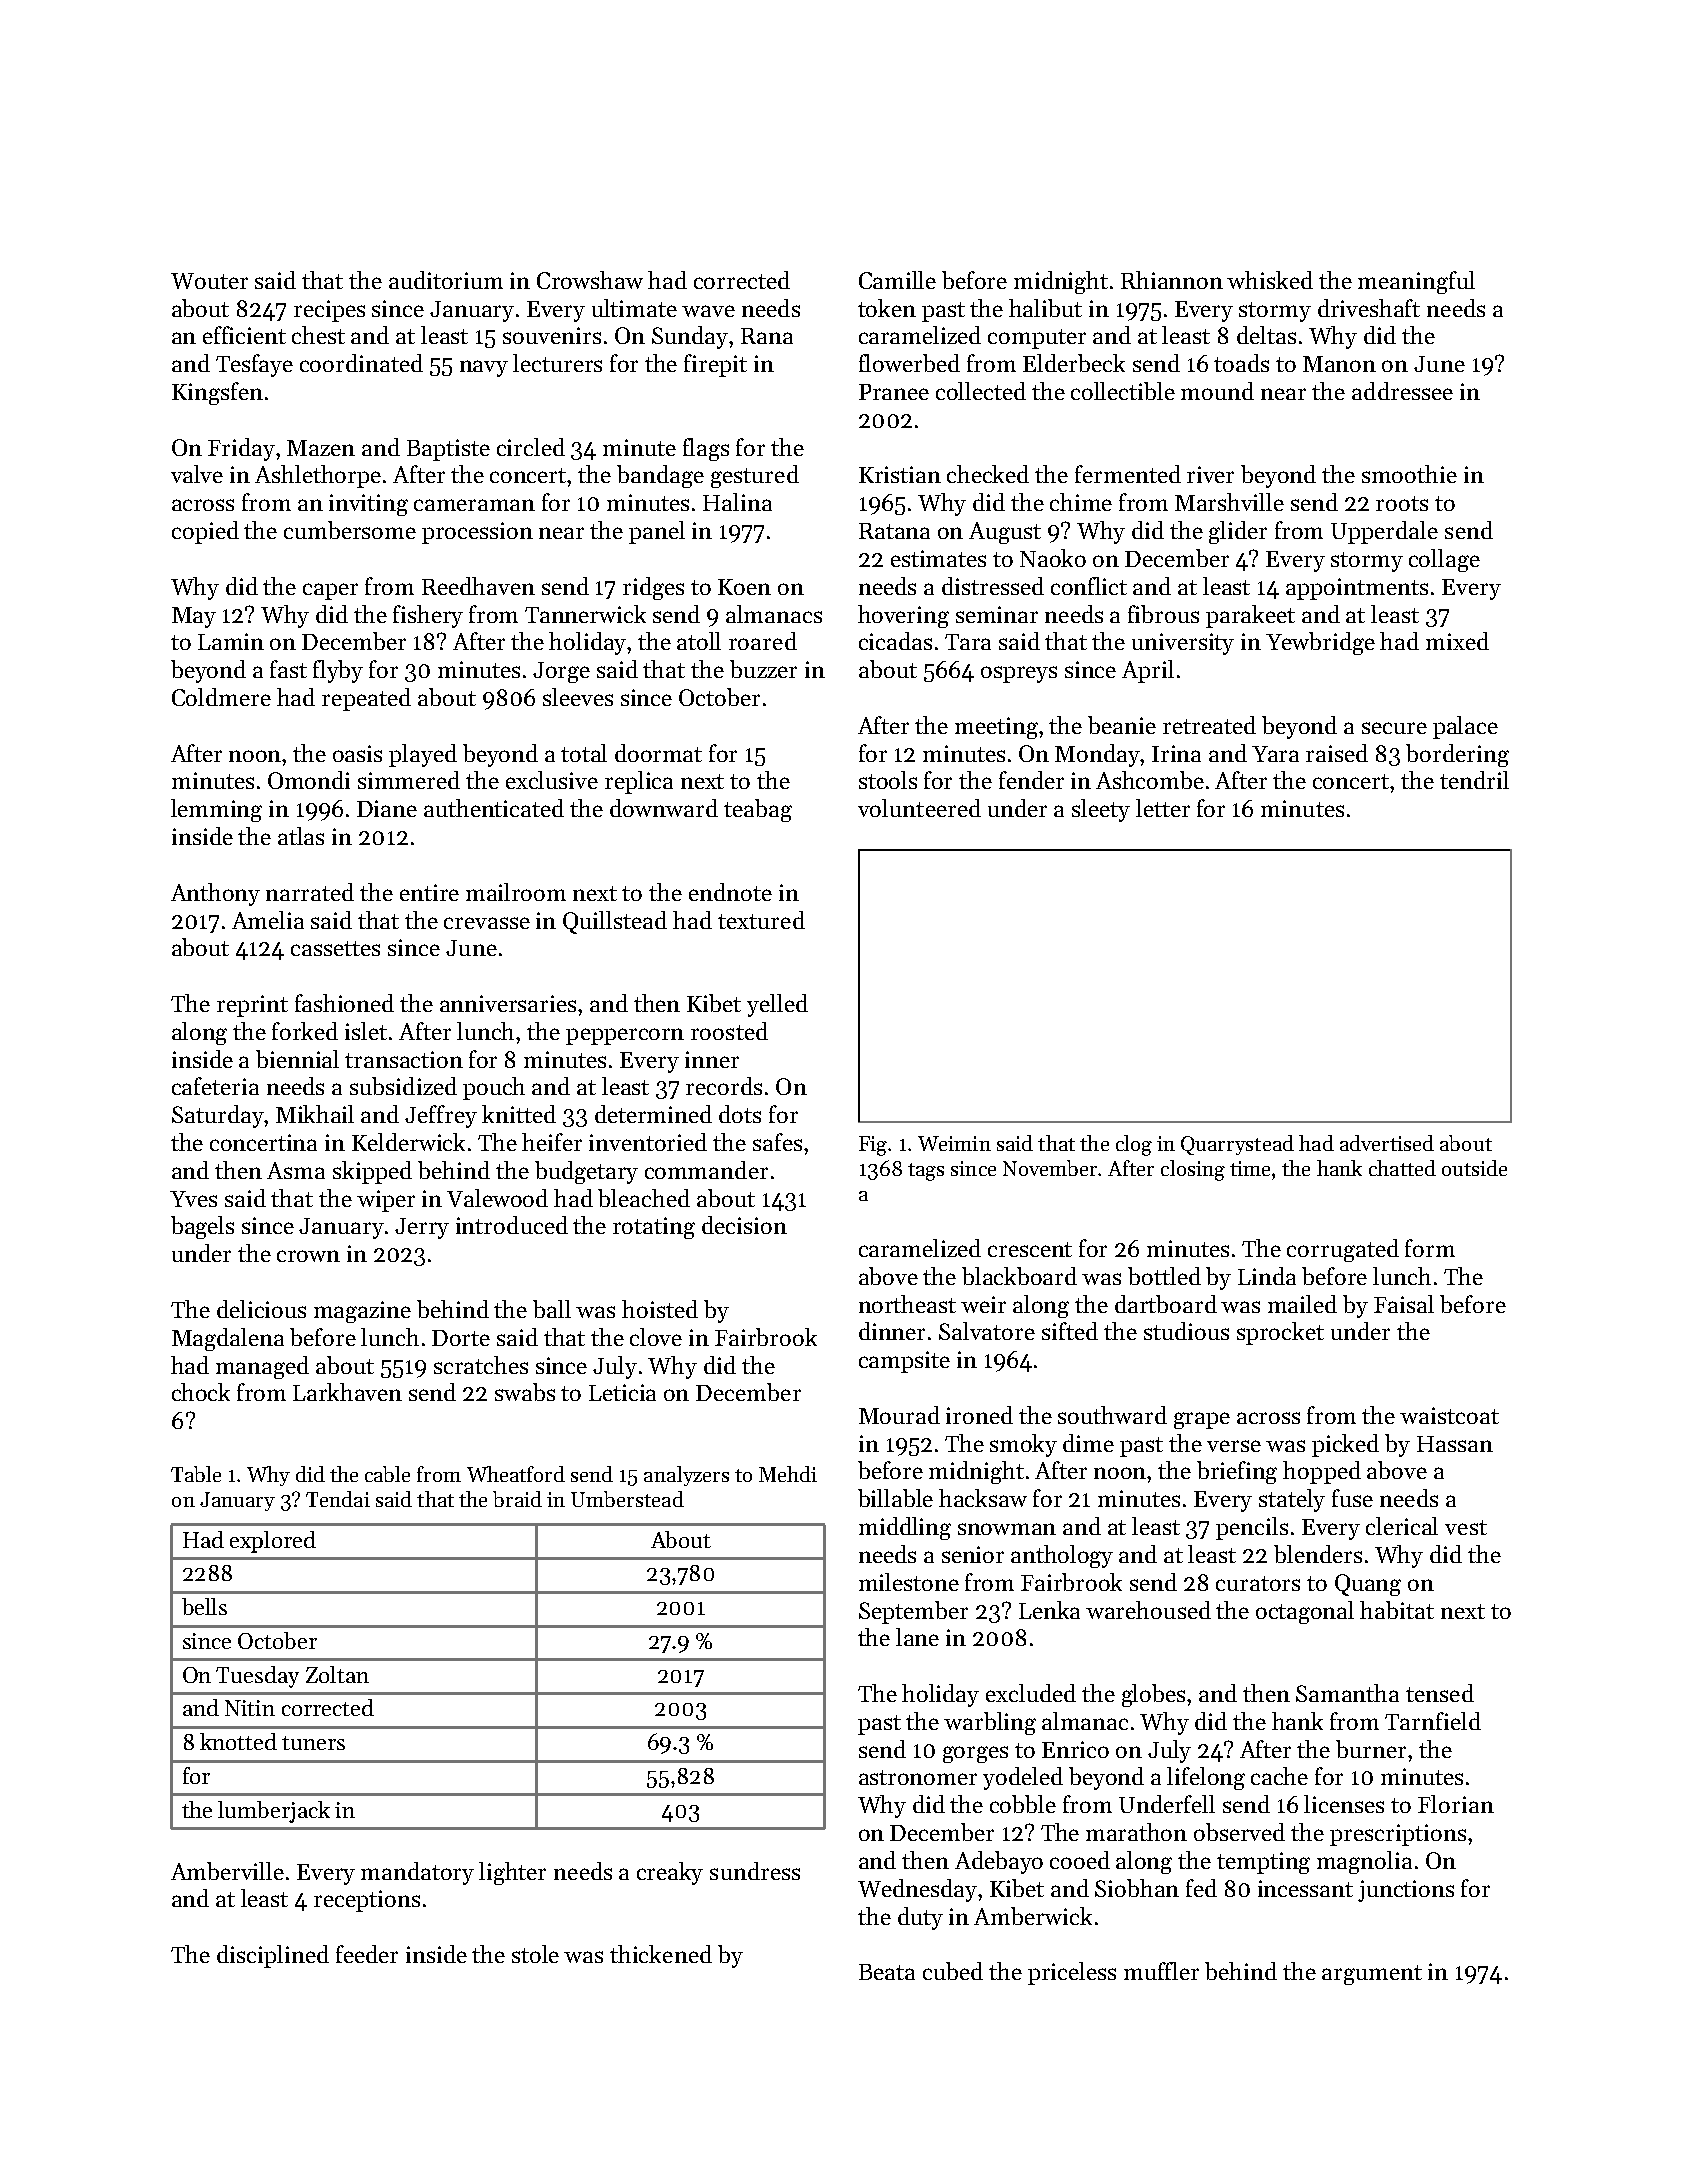  I want to click on pouch, so click(494, 1088).
